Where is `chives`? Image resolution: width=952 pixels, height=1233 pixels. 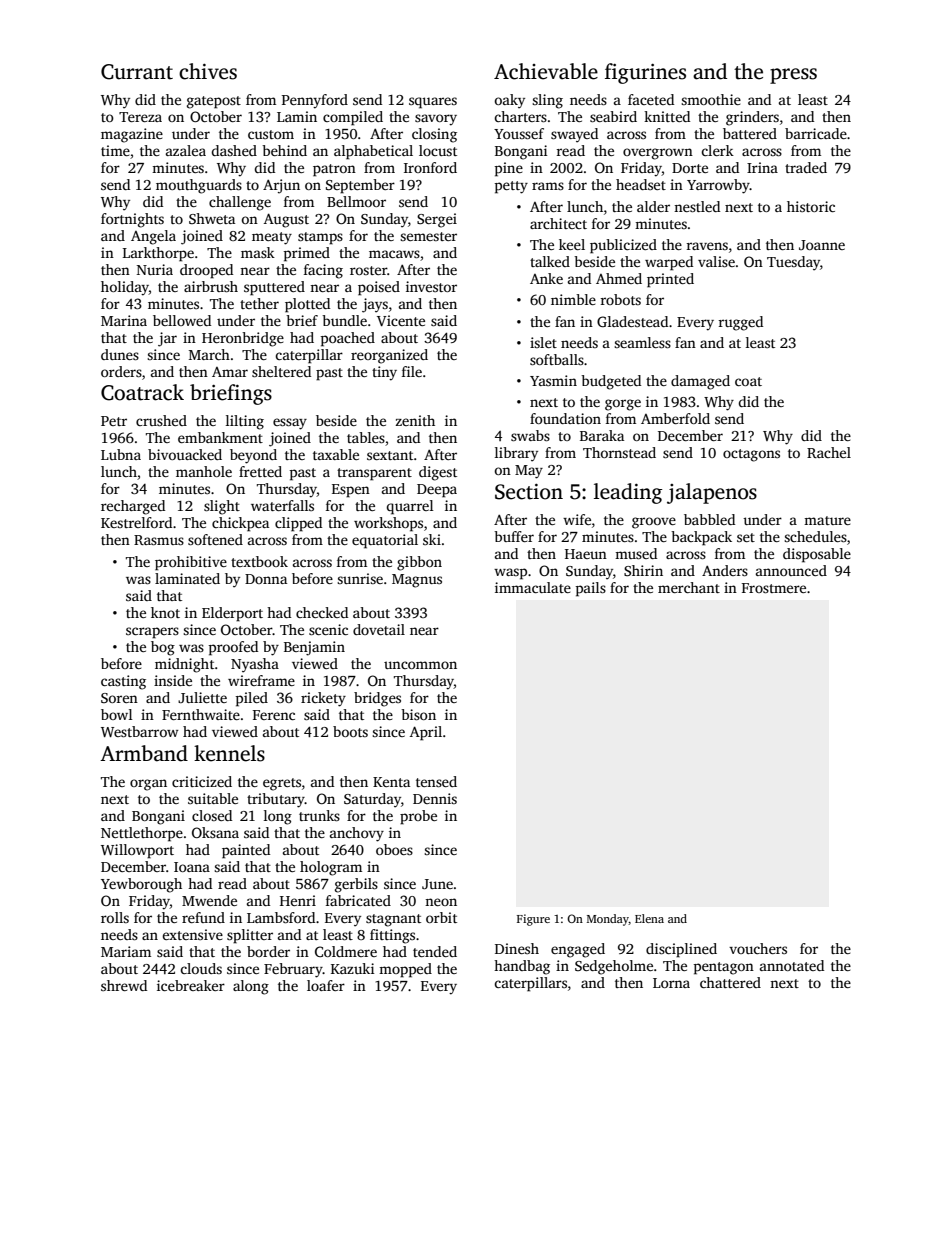 chives is located at coordinates (208, 71).
